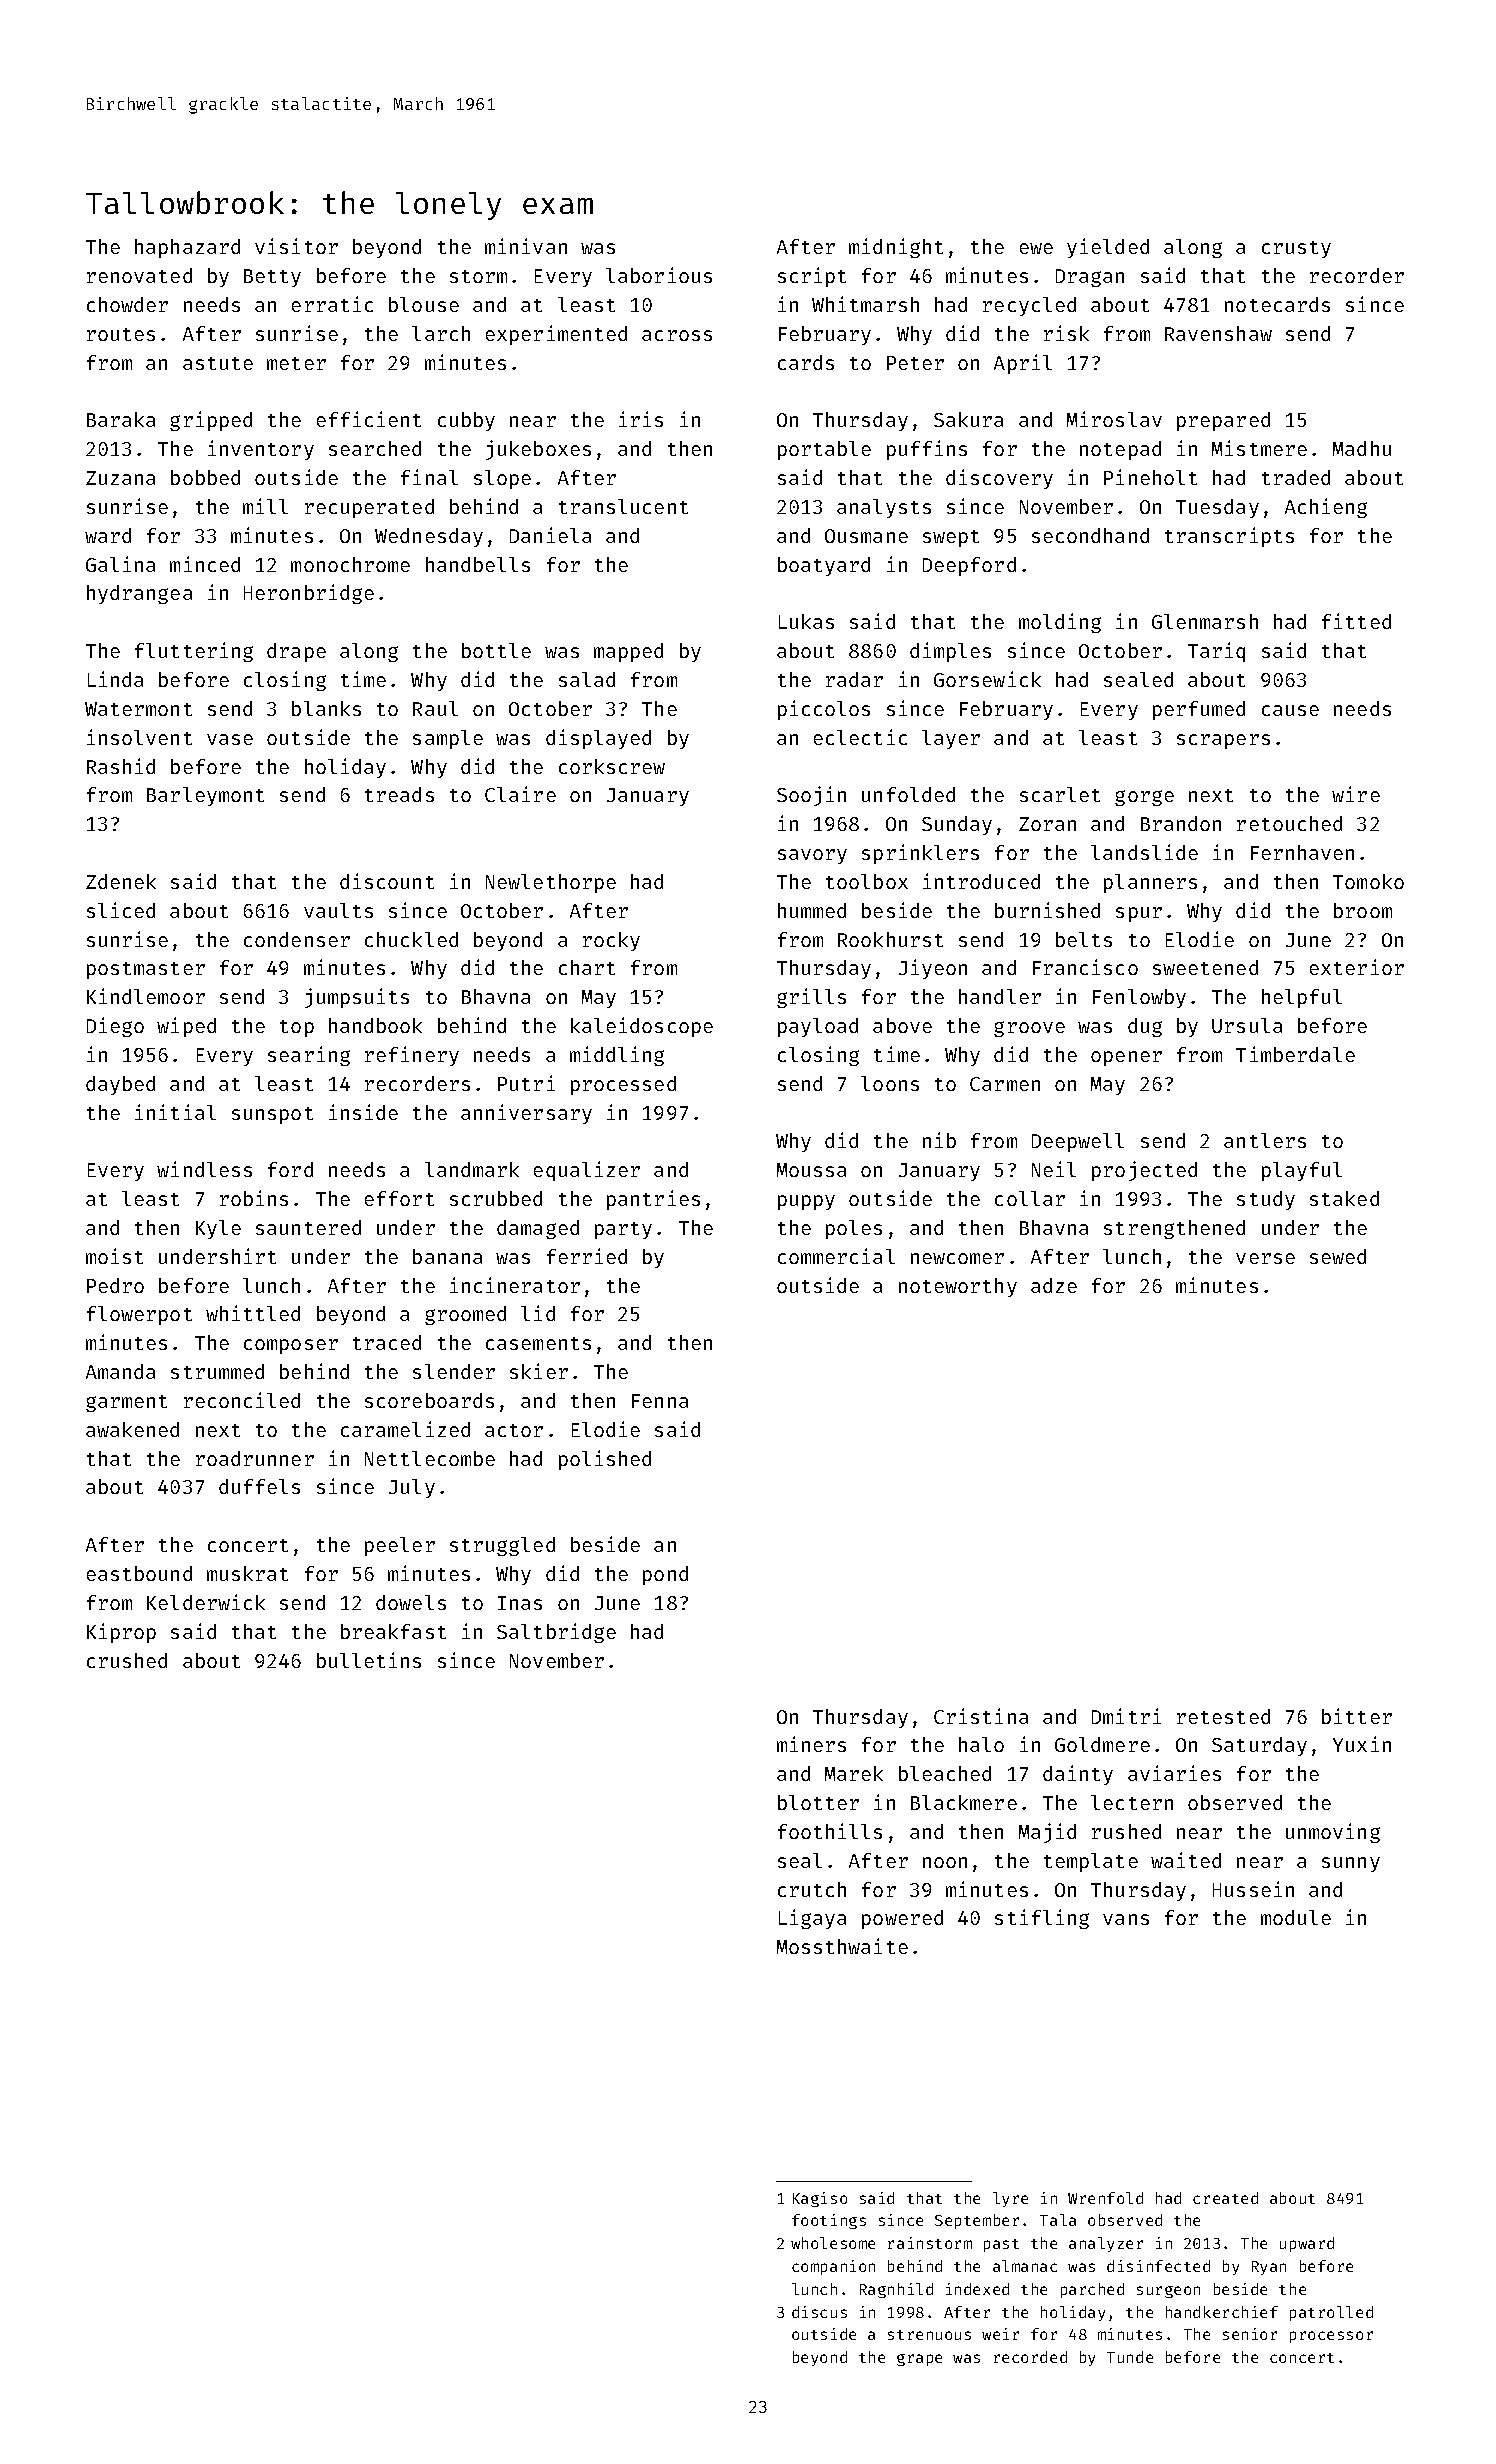 This screenshot has height=2464, width=1496. I want to click on antlers, so click(1265, 1140).
